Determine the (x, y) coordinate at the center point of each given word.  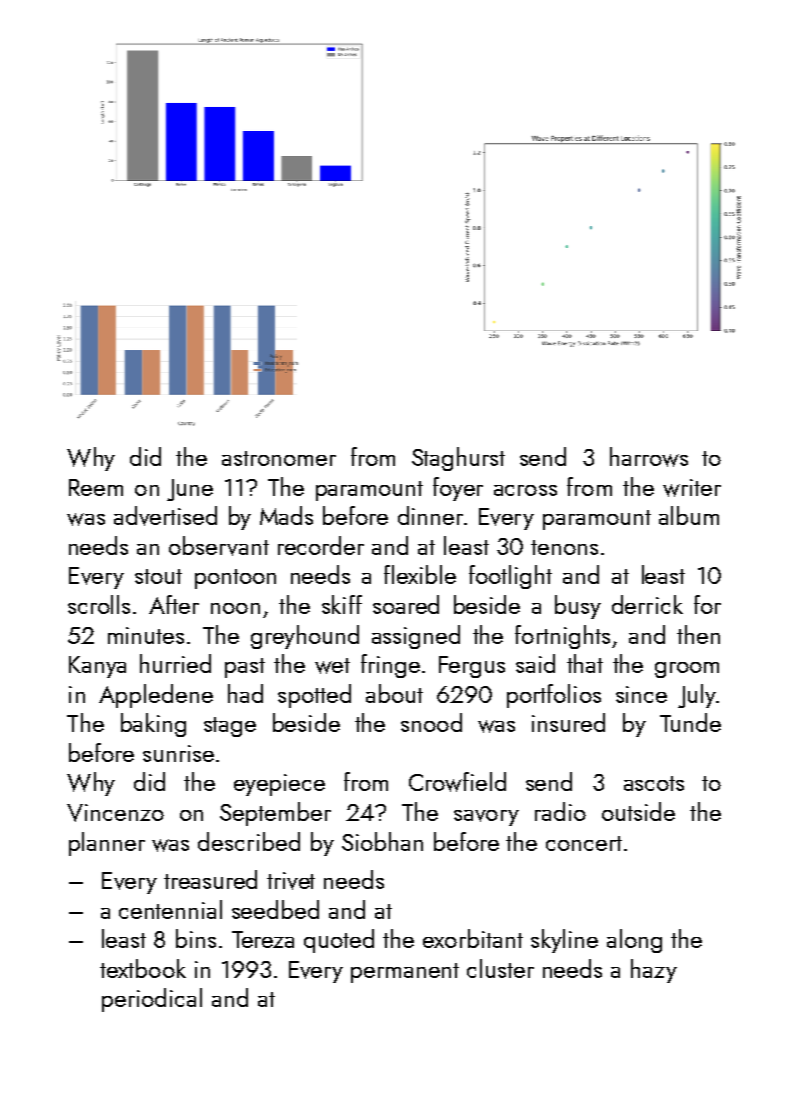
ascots (654, 783)
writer (692, 488)
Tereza (263, 939)
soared (406, 604)
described (249, 841)
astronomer (279, 458)
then (698, 634)
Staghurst (458, 459)
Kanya (97, 667)
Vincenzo (115, 813)
